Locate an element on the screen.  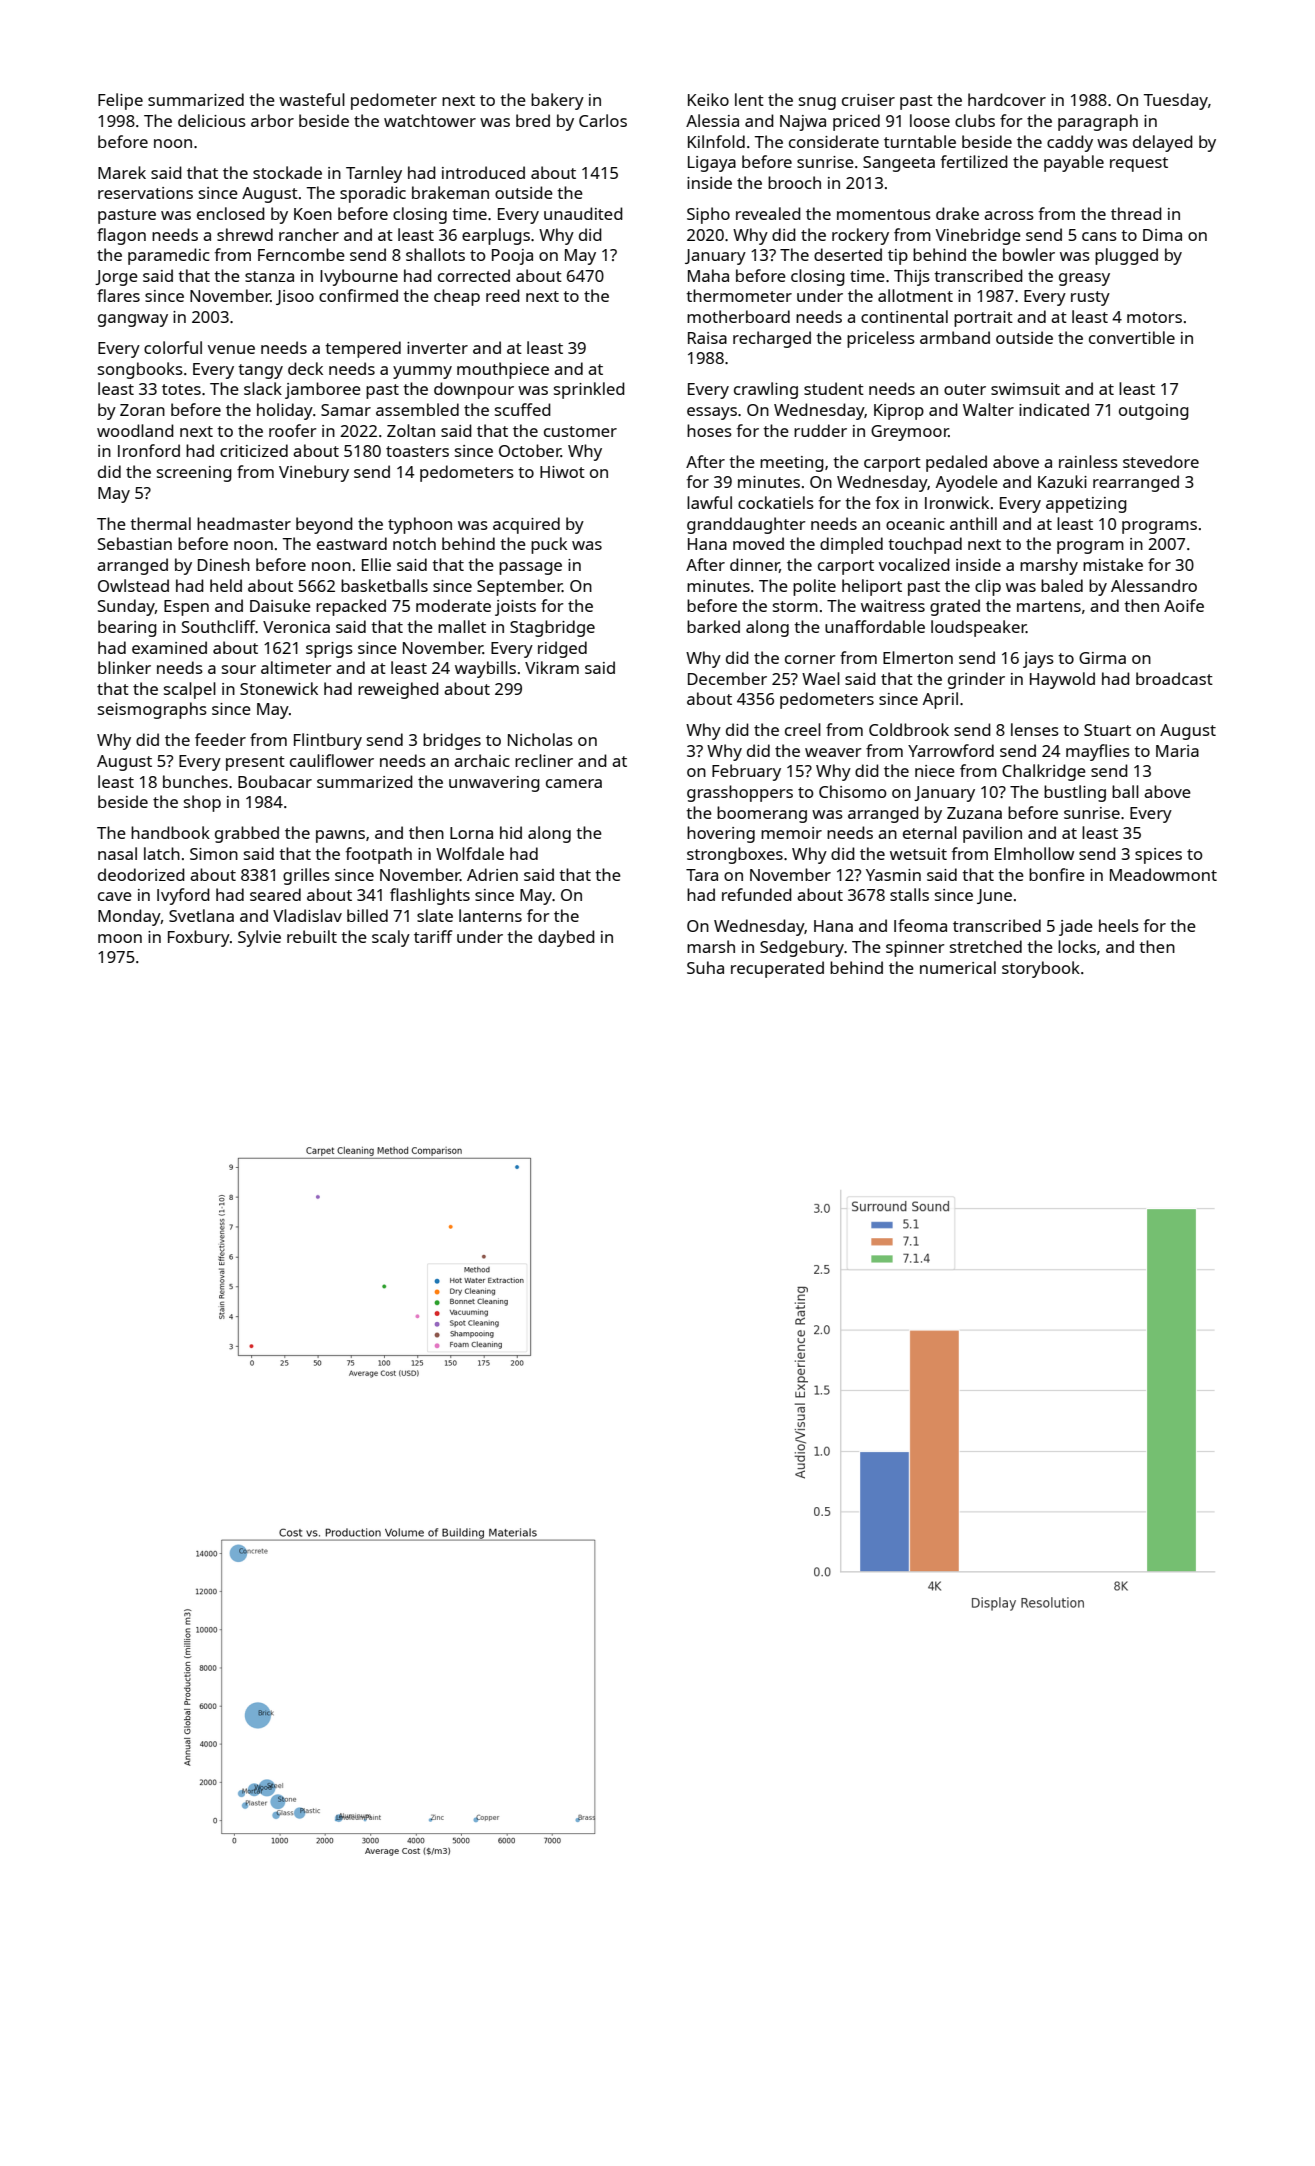
moon is located at coordinates (120, 938).
